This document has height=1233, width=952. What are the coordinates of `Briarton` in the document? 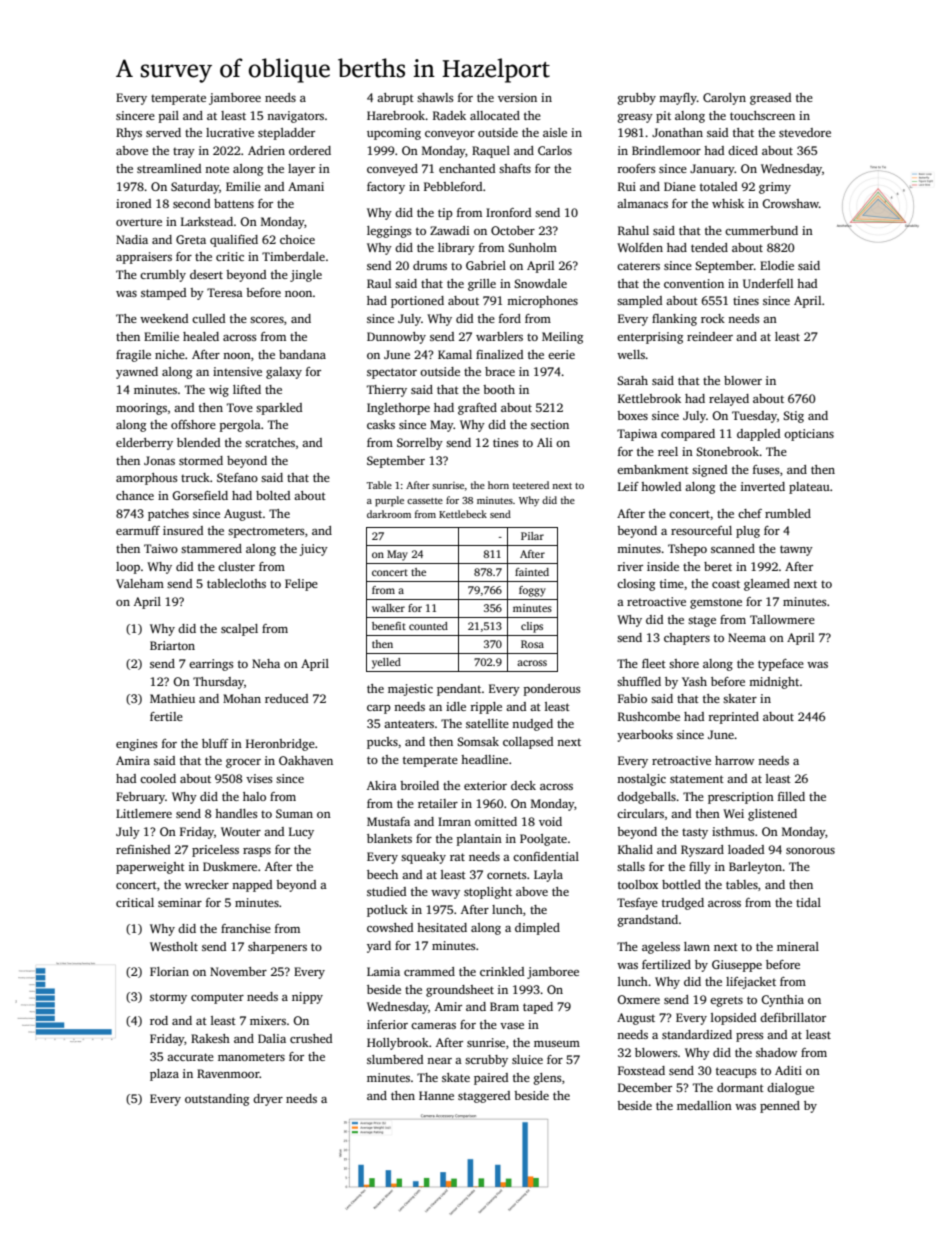 It's located at (172, 645).
